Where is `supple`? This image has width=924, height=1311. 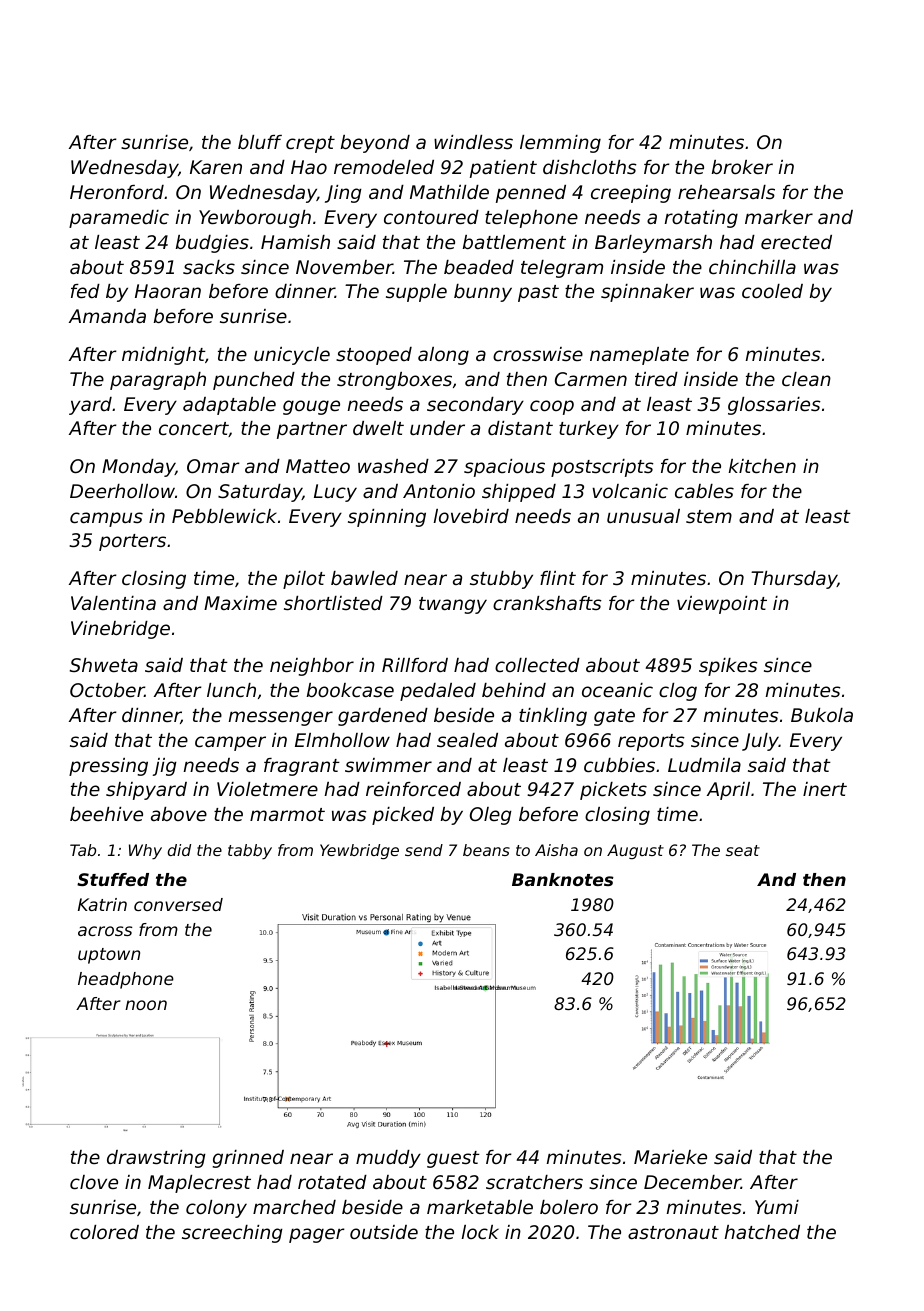 supple is located at coordinates (416, 293).
